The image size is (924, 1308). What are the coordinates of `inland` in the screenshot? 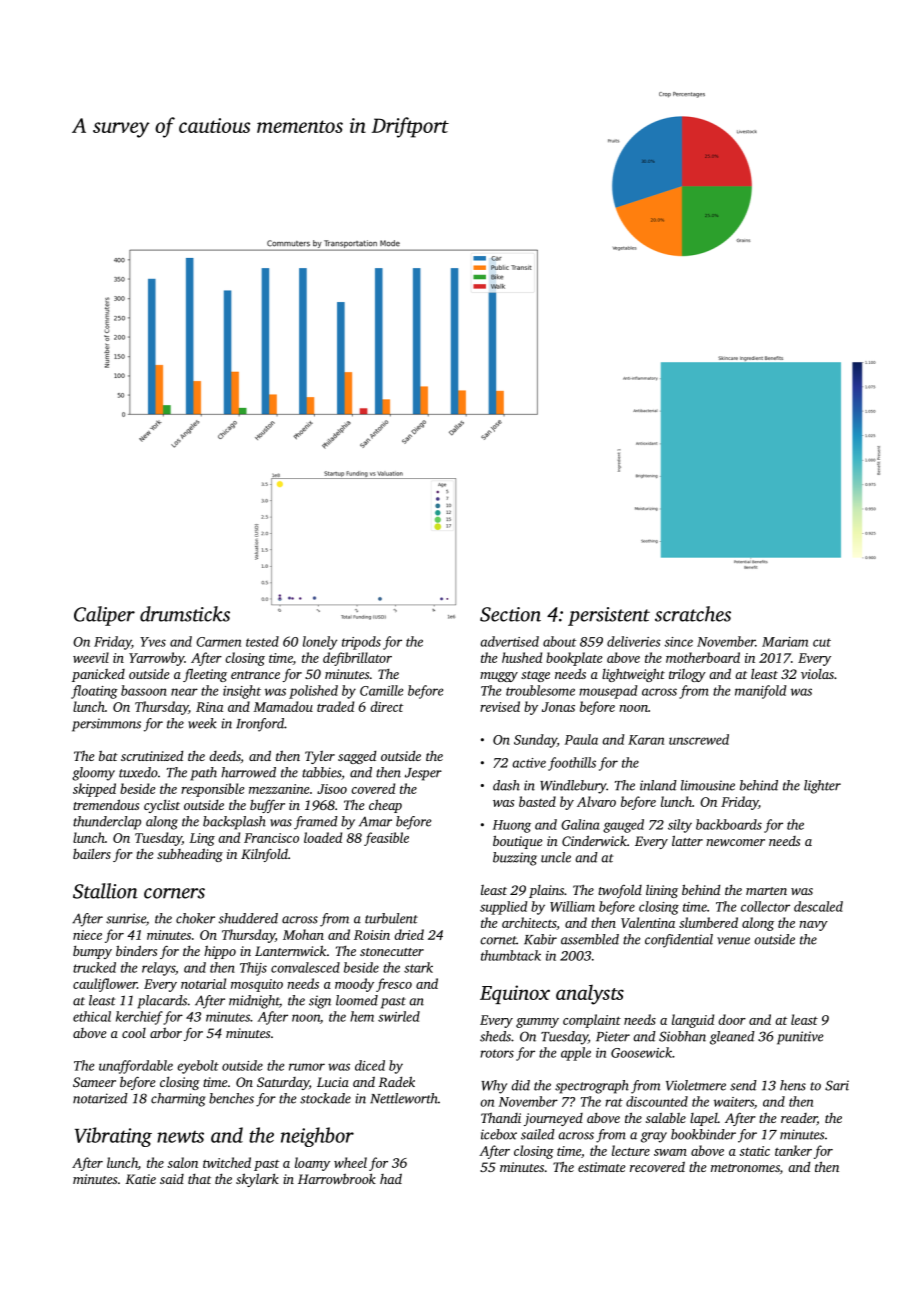 It's located at (658, 785).
